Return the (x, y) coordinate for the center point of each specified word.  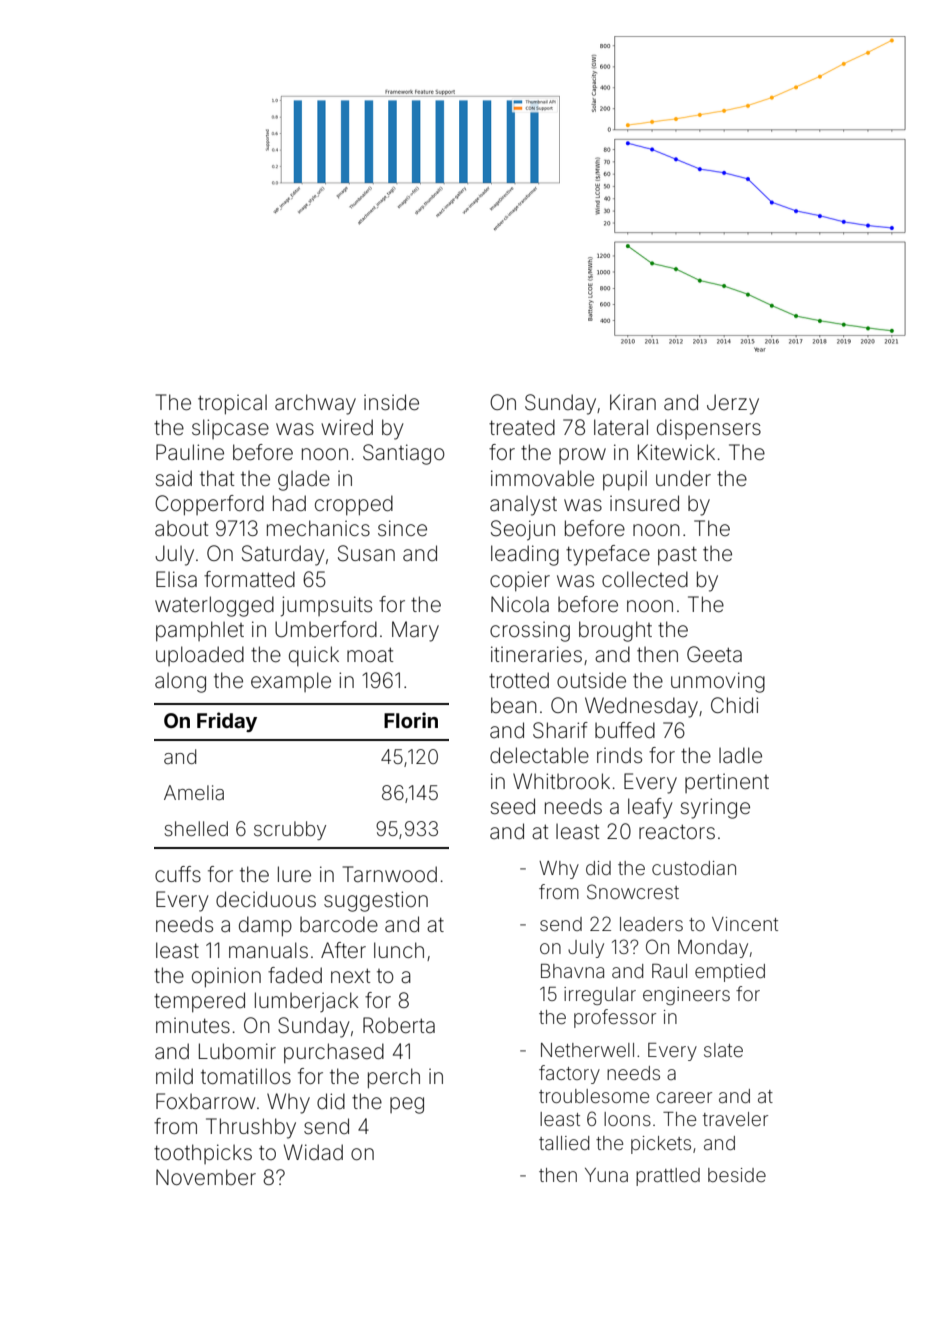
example (291, 682)
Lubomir (237, 1051)
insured (644, 503)
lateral (621, 427)
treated (522, 427)
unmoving (718, 682)
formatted (249, 579)
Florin (411, 720)
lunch (399, 950)
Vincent (745, 924)
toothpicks (203, 1154)
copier (520, 581)
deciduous (266, 899)
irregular (600, 996)
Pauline (190, 452)
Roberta (399, 1025)
